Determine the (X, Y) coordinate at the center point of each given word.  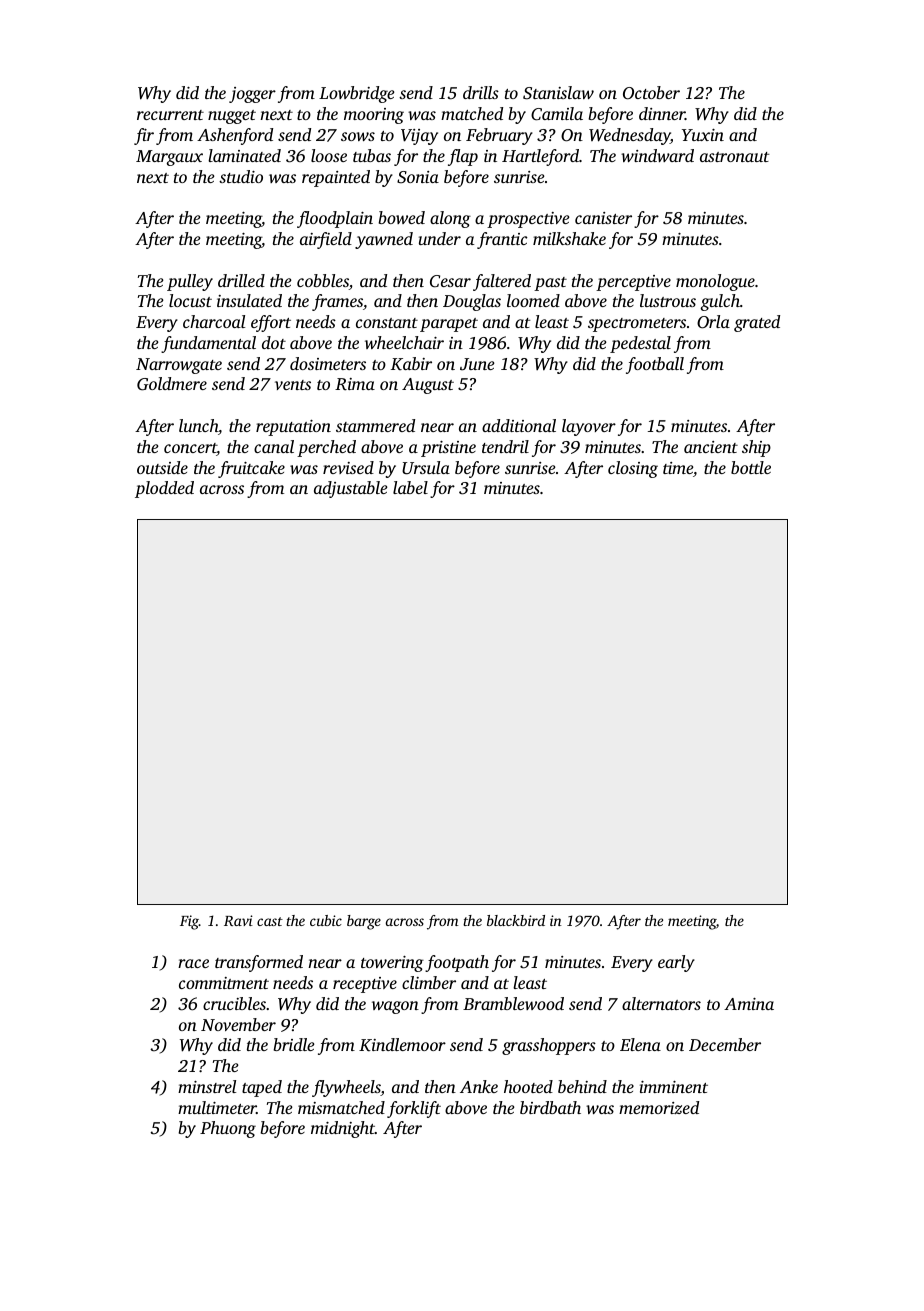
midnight (343, 1129)
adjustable (351, 489)
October (651, 93)
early (676, 963)
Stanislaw (558, 93)
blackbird (516, 920)
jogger (252, 95)
